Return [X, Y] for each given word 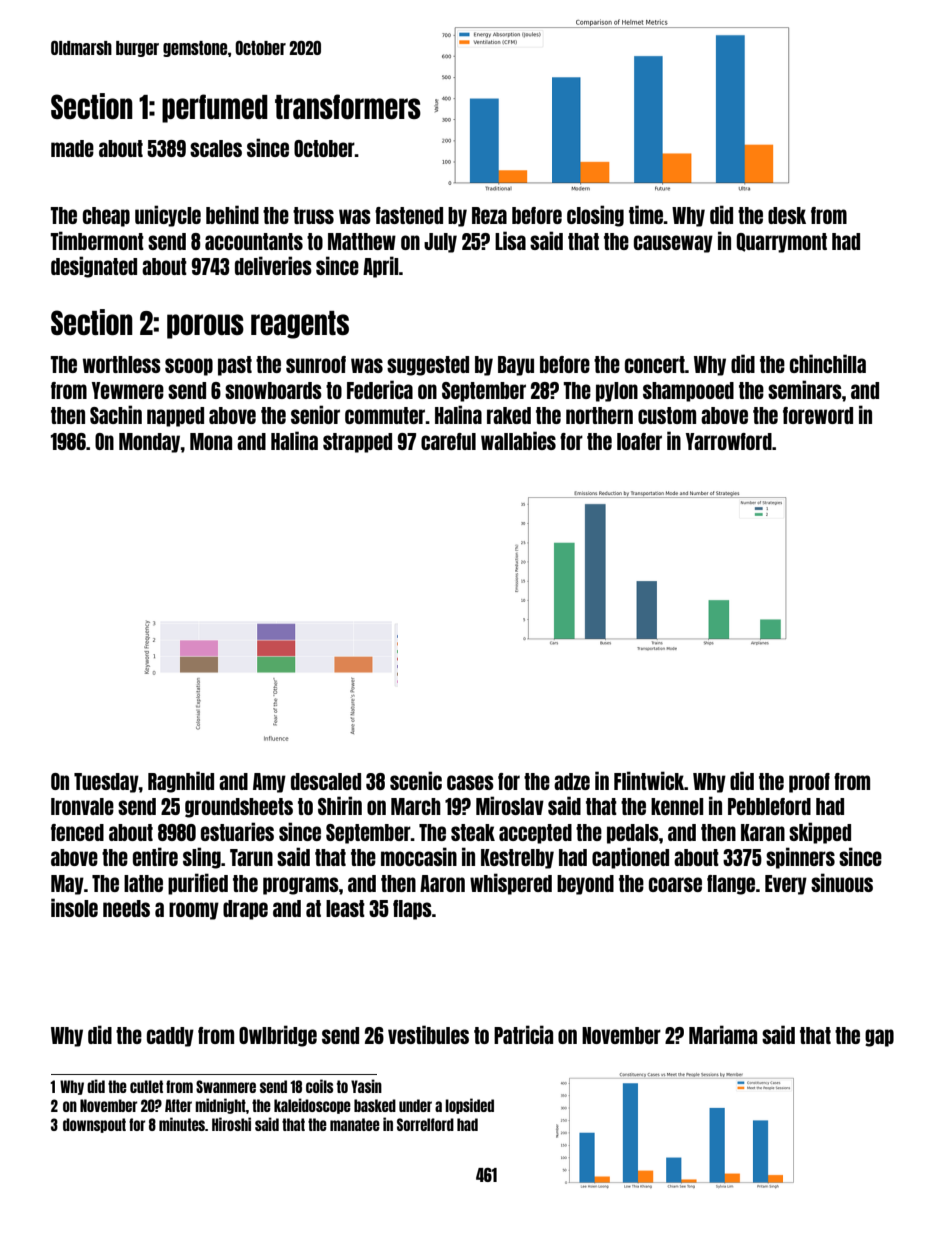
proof [809, 783]
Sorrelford [425, 1124]
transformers [348, 106]
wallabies [518, 440]
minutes [182, 1124]
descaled [326, 781]
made [72, 148]
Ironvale [82, 806]
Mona [211, 441]
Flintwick [649, 780]
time [646, 214]
